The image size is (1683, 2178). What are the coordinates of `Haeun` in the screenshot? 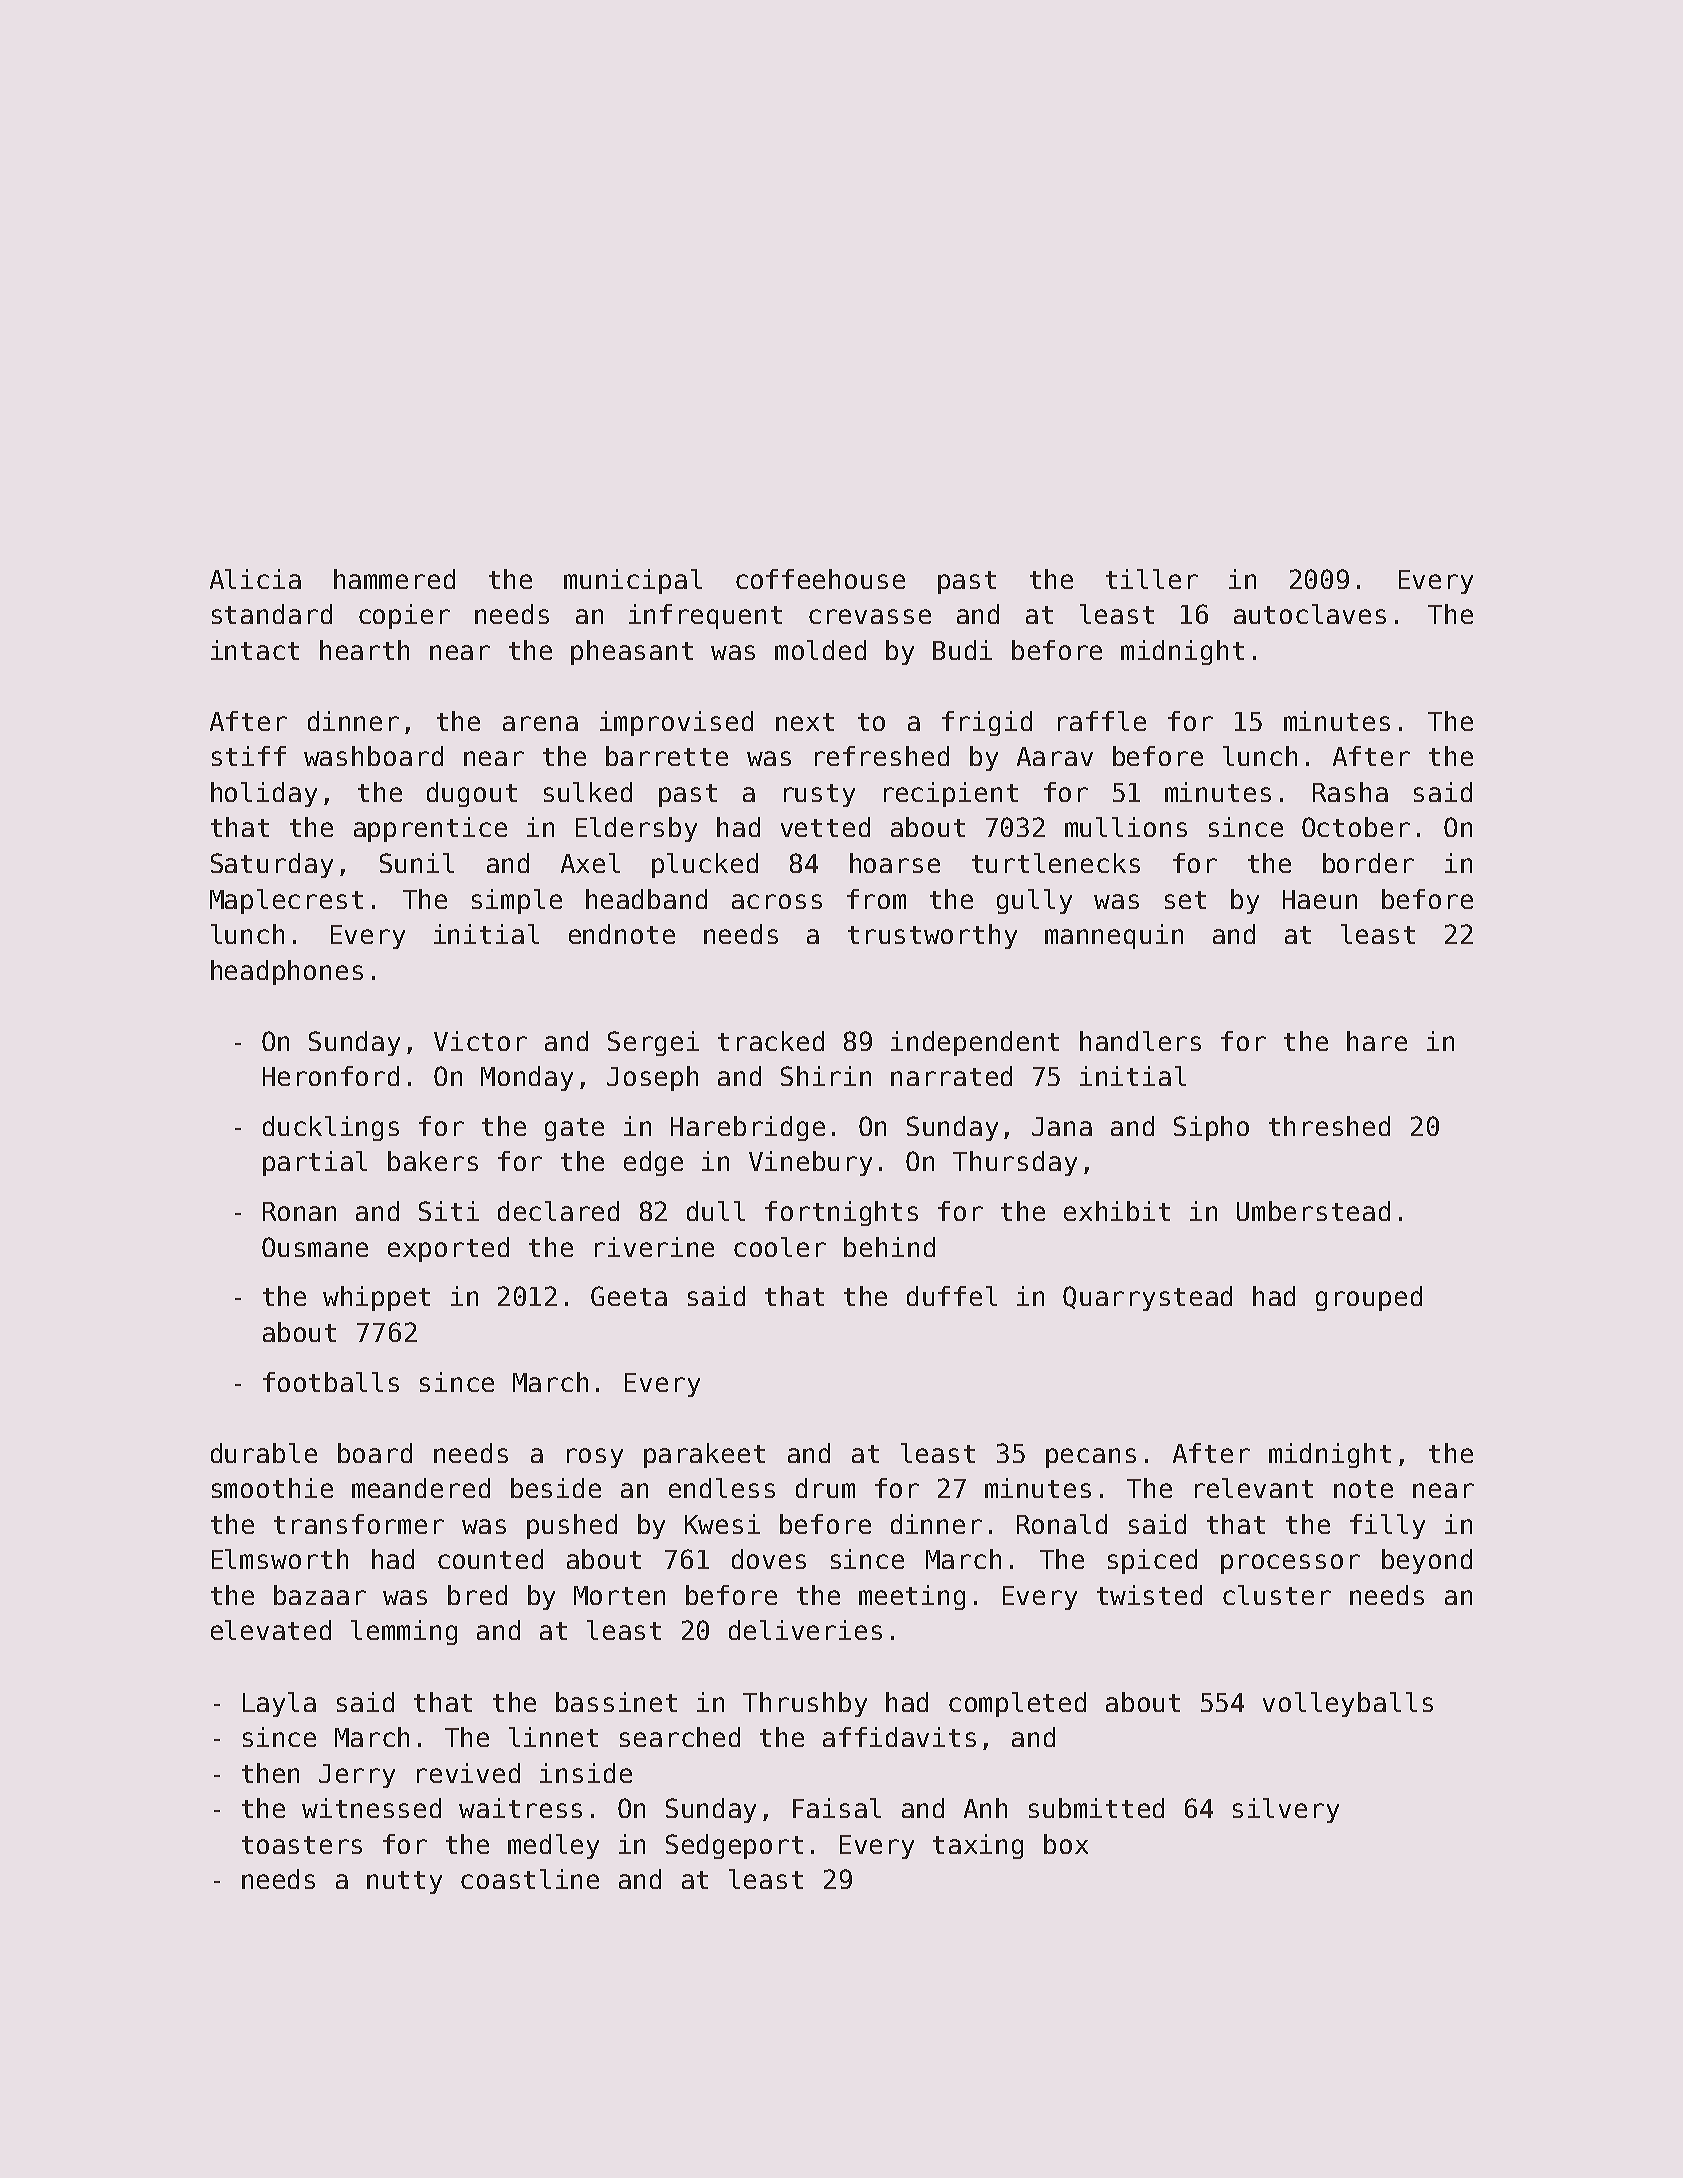 It's located at (1320, 899).
